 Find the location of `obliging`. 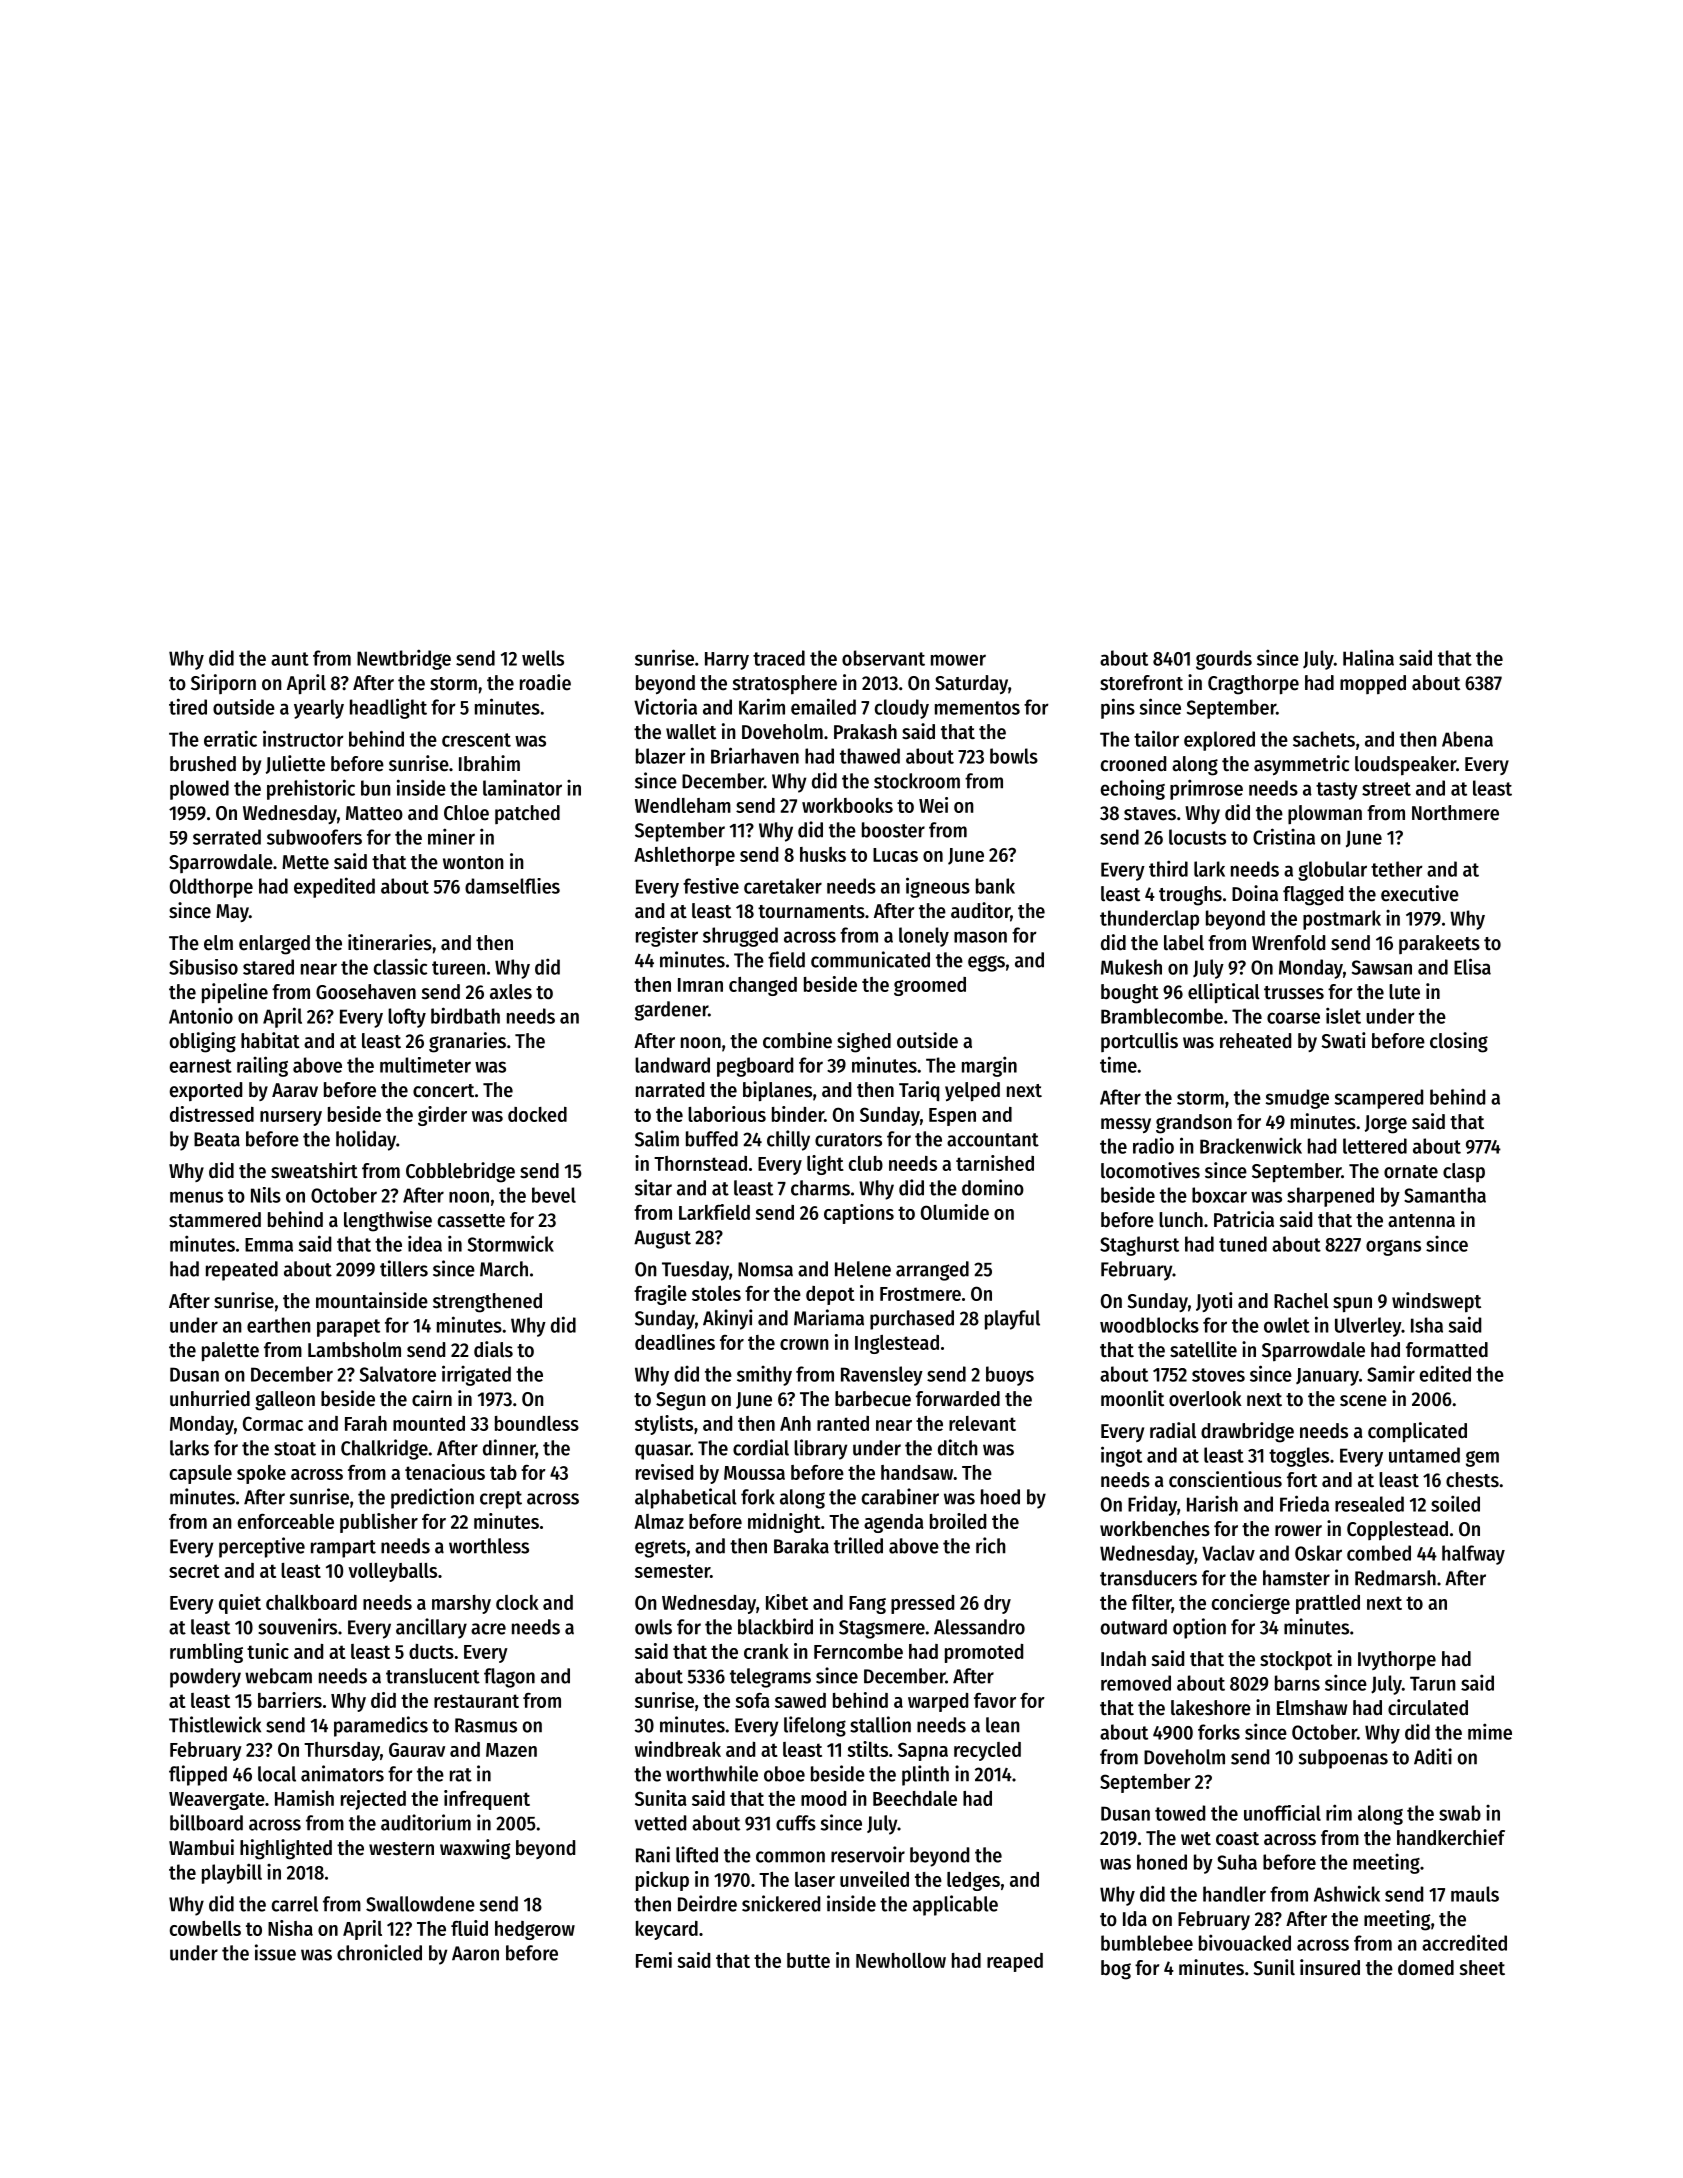

obliging is located at coordinates (203, 1042).
